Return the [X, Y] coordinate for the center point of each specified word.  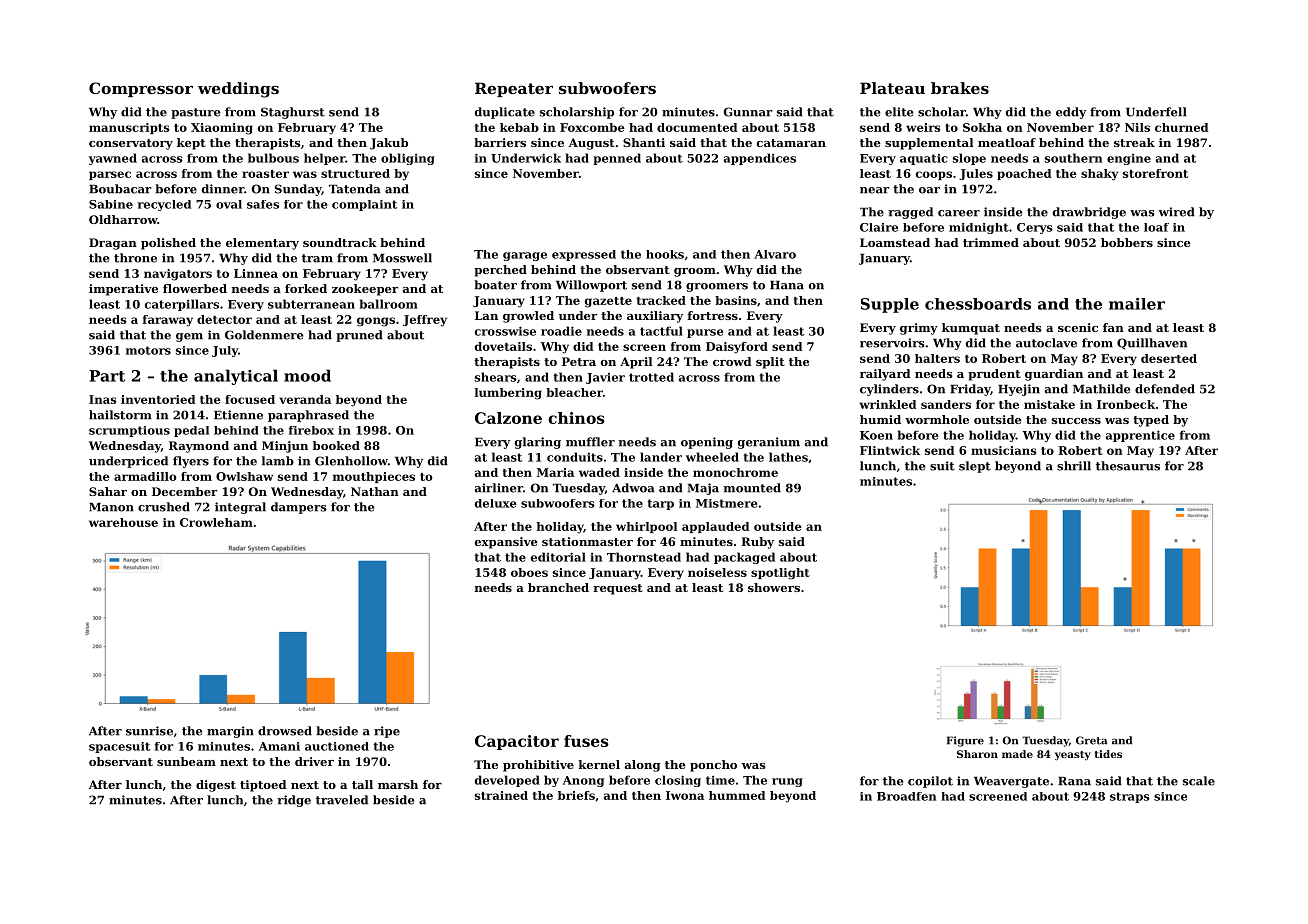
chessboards [978, 304]
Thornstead [644, 557]
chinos [576, 418]
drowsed [285, 731]
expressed [584, 255]
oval [229, 204]
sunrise [149, 731]
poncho [713, 766]
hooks [665, 254]
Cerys [1035, 228]
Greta [1091, 740]
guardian [1054, 375]
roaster [265, 174]
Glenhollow [351, 461]
